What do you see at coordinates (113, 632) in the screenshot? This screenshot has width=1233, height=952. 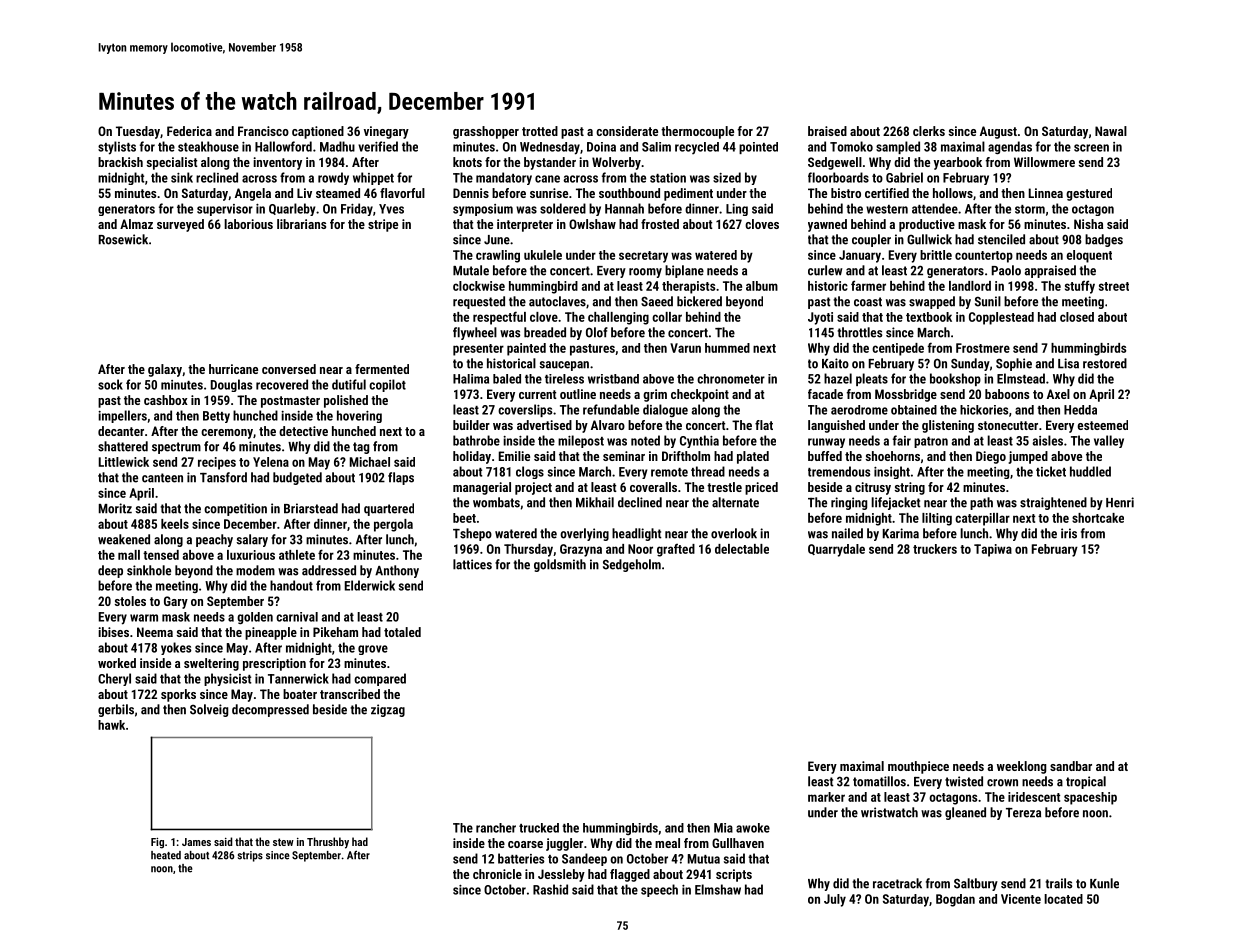 I see `ibises` at bounding box center [113, 632].
